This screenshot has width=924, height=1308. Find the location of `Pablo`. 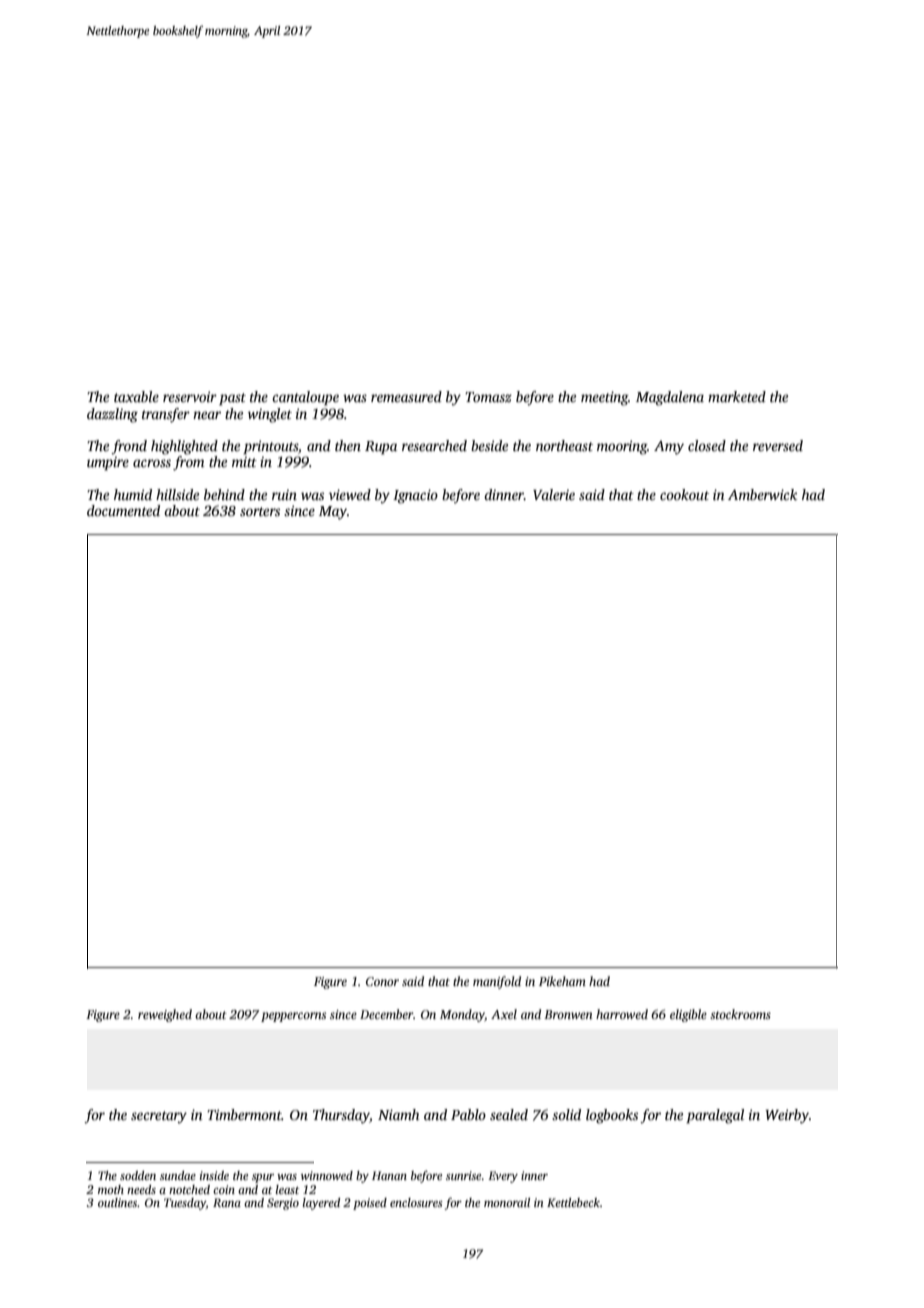

Pablo is located at coordinates (468, 1114).
